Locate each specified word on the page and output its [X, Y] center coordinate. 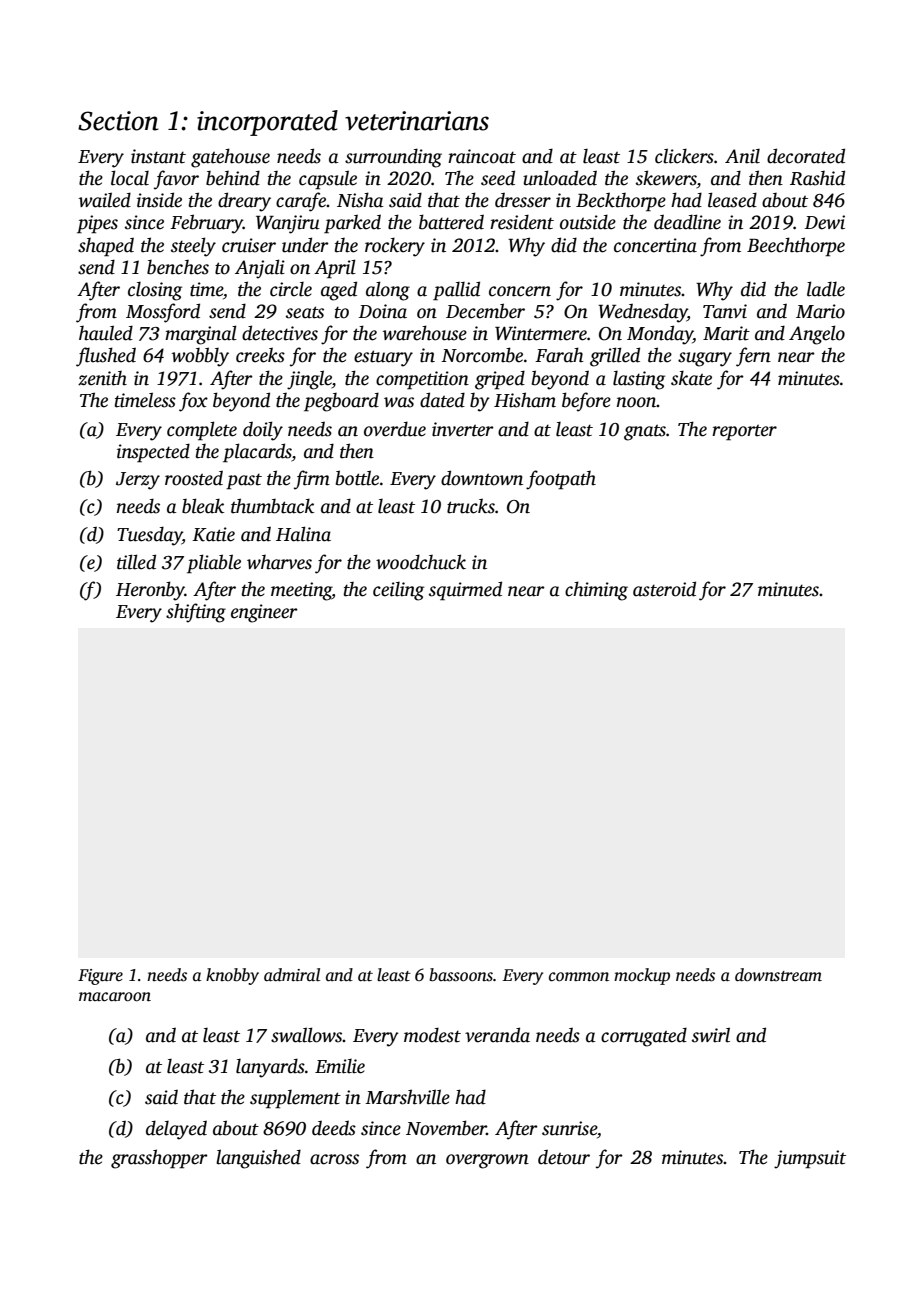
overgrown [487, 1161]
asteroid [664, 589]
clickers [684, 156]
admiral [292, 975]
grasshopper [159, 1159]
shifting [196, 613]
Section [118, 121]
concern [520, 291]
